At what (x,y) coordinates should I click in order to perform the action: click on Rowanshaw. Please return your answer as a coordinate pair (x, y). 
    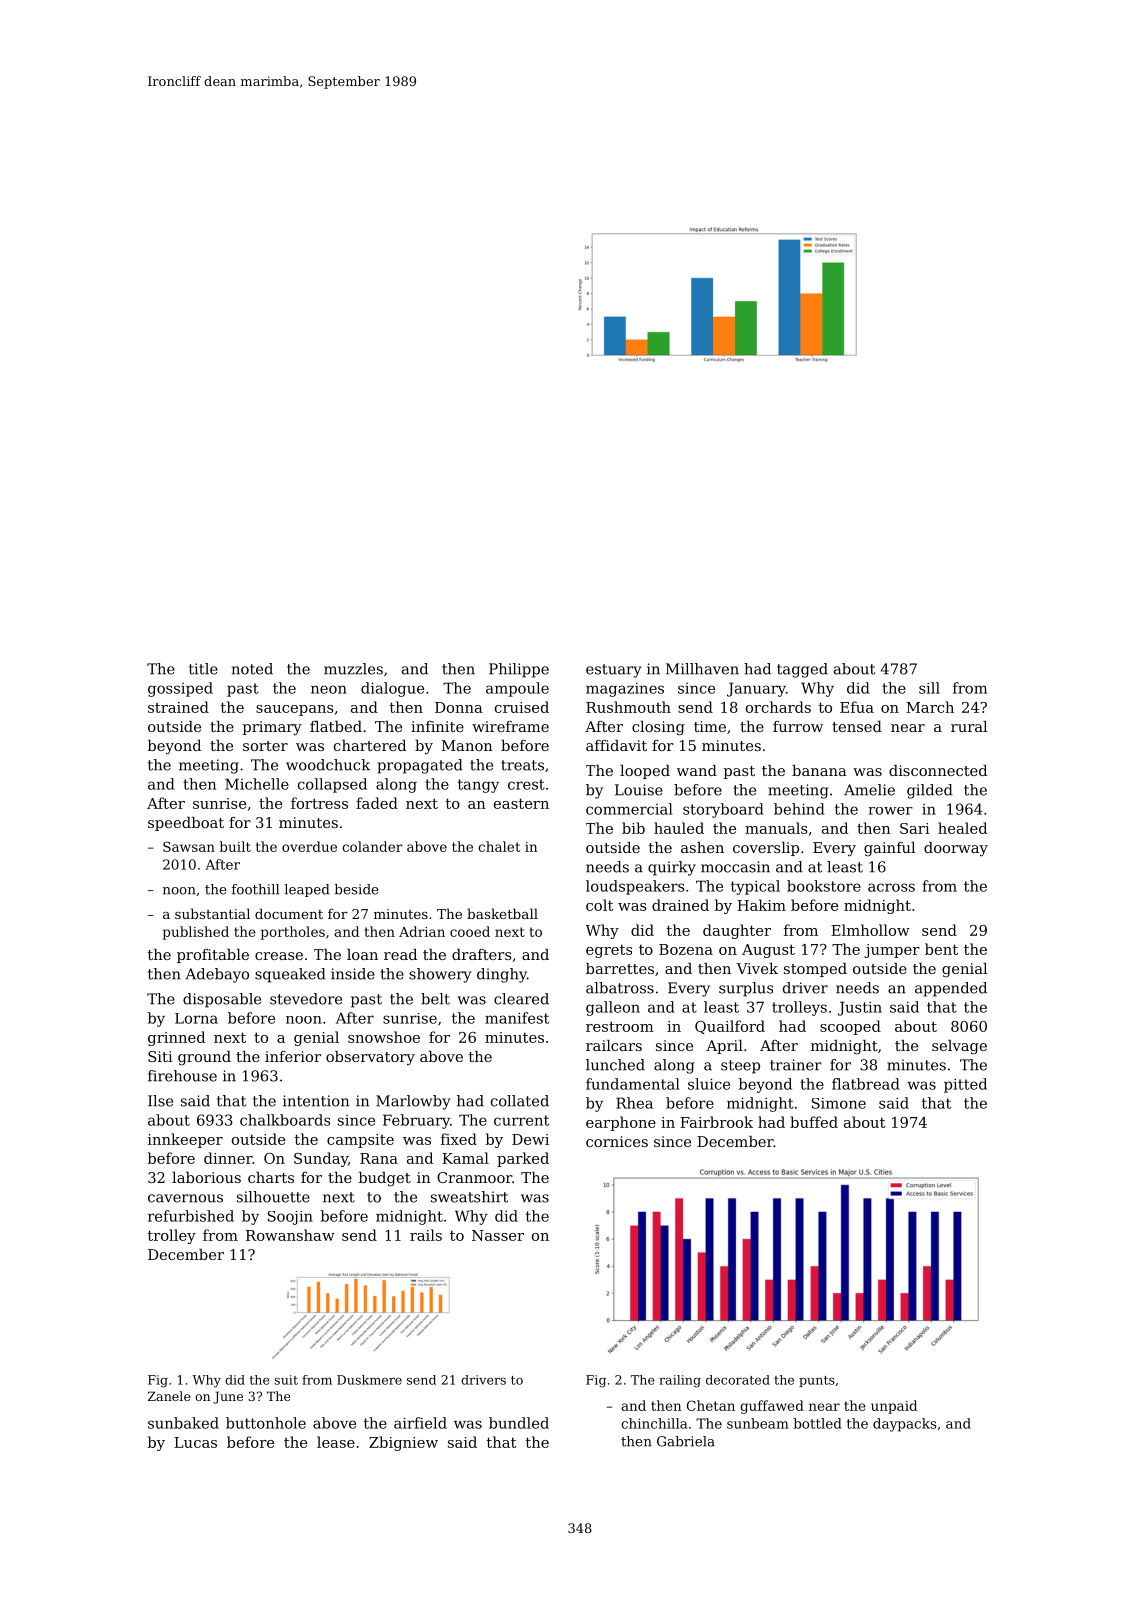
    Looking at the image, I should click on (290, 1235).
